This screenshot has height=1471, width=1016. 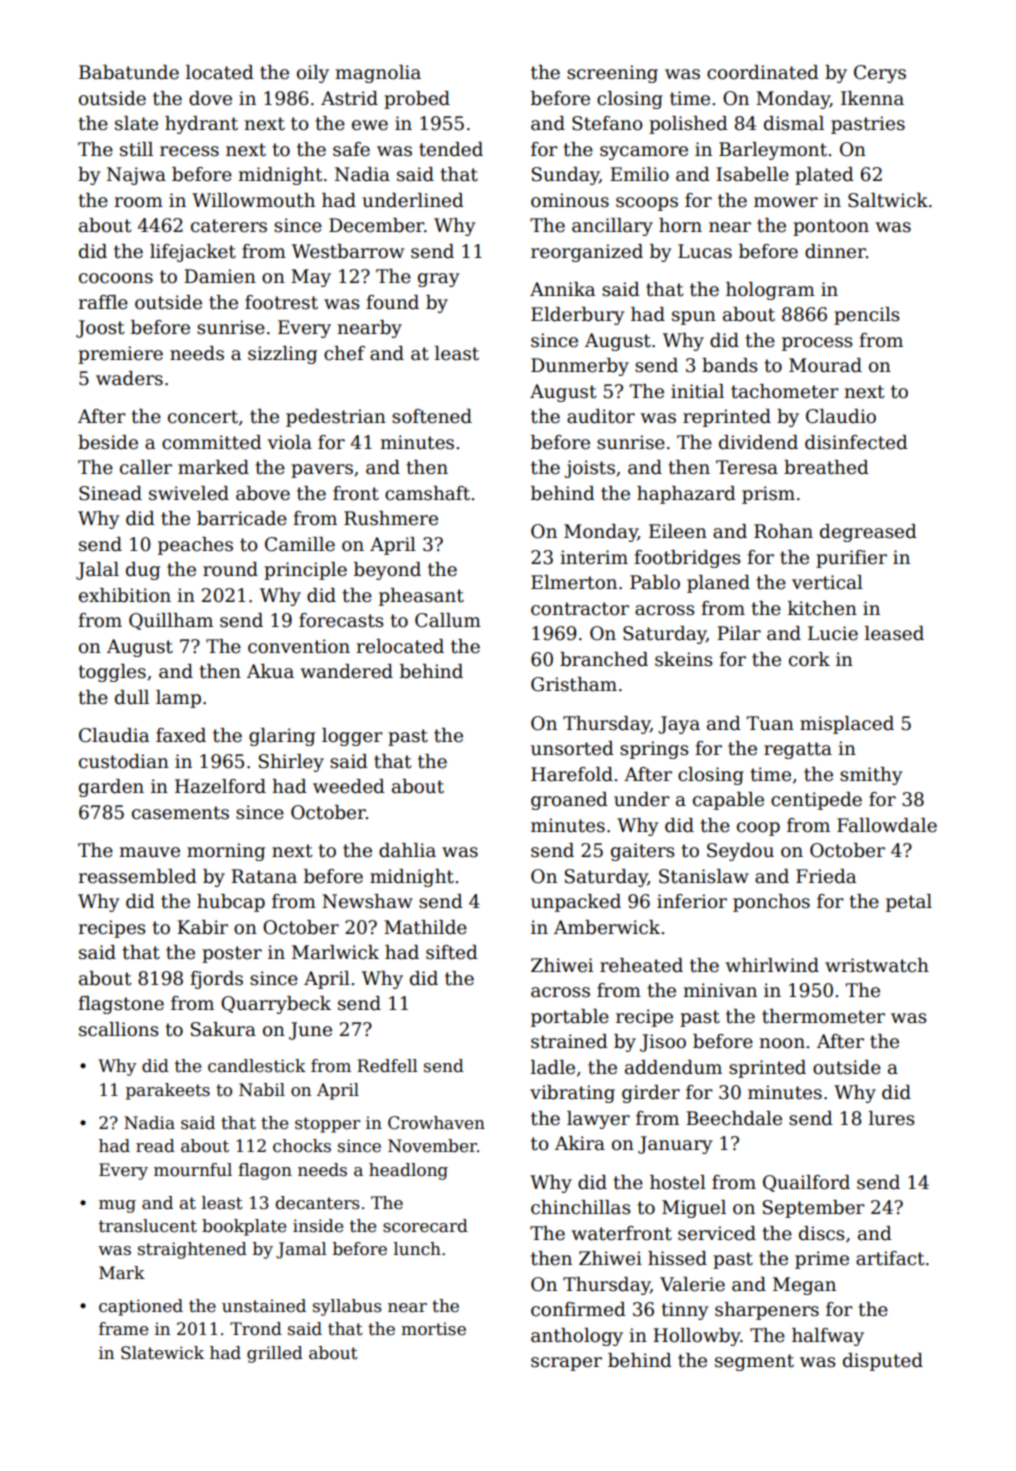 I want to click on Saltwick, so click(x=888, y=200).
